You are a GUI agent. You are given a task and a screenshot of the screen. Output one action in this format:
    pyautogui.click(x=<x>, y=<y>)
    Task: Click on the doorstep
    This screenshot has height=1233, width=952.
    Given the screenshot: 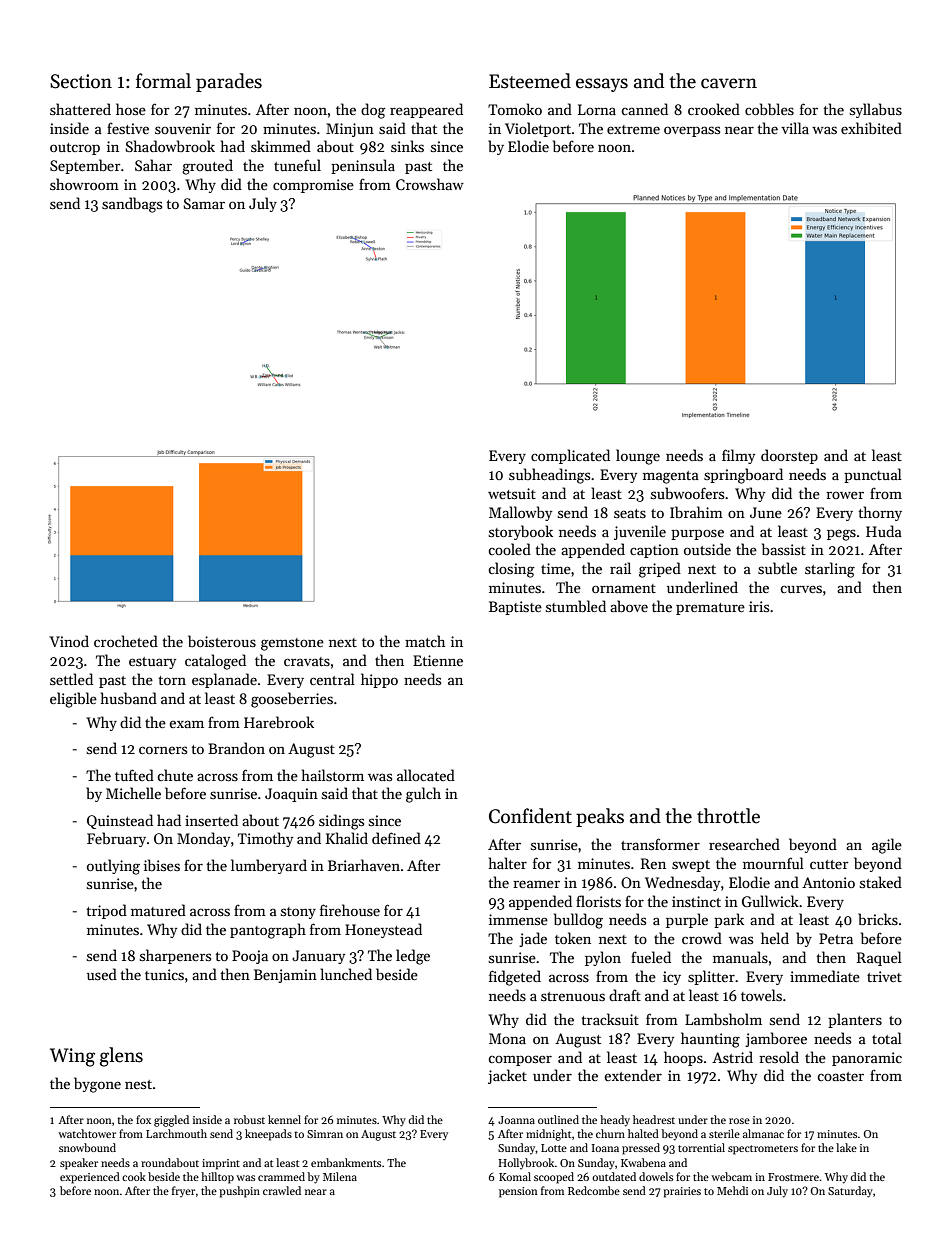 What is the action you would take?
    pyautogui.click(x=789, y=456)
